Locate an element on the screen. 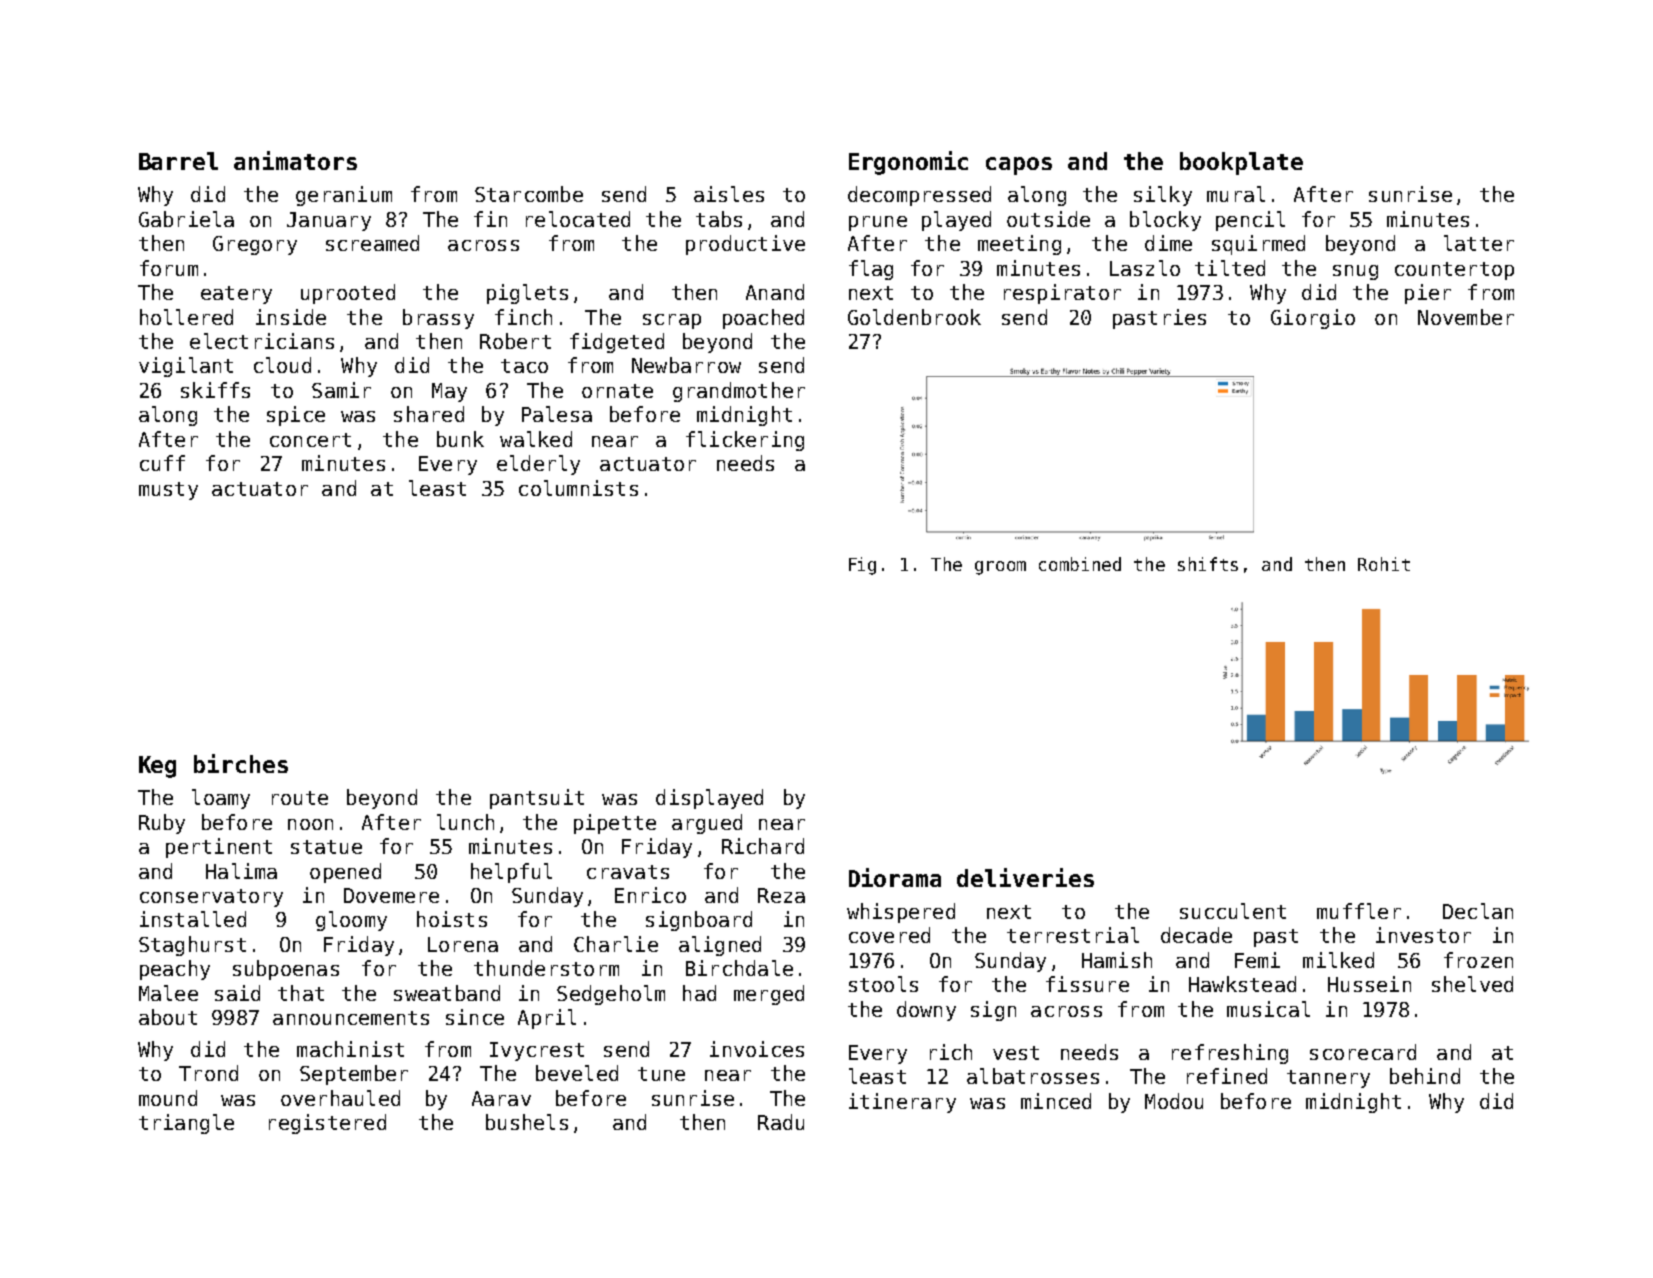 This screenshot has height=1278, width=1653. bookplate is located at coordinates (1241, 163).
